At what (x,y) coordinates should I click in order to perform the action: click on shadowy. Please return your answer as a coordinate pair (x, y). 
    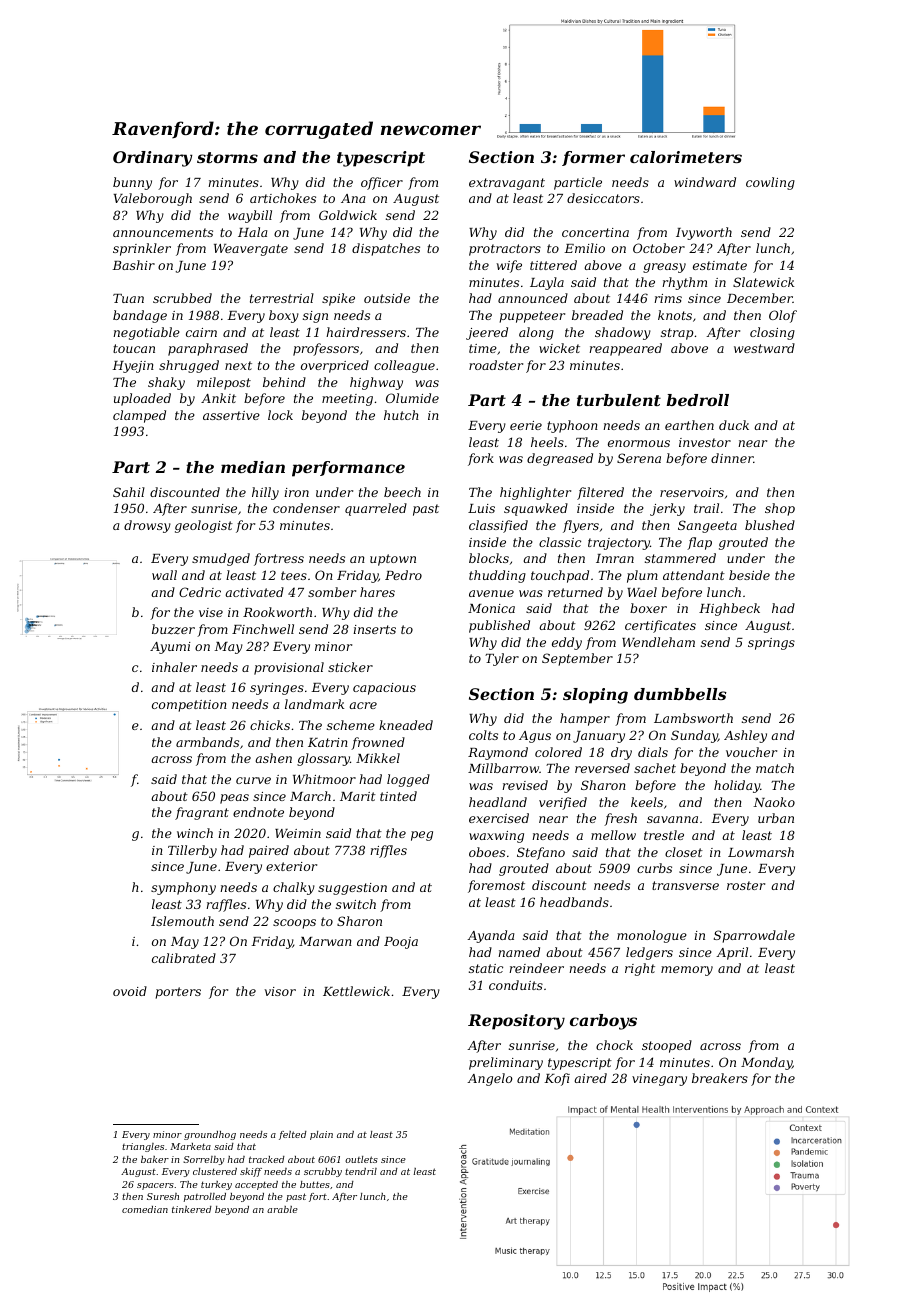
    Looking at the image, I should click on (623, 333).
